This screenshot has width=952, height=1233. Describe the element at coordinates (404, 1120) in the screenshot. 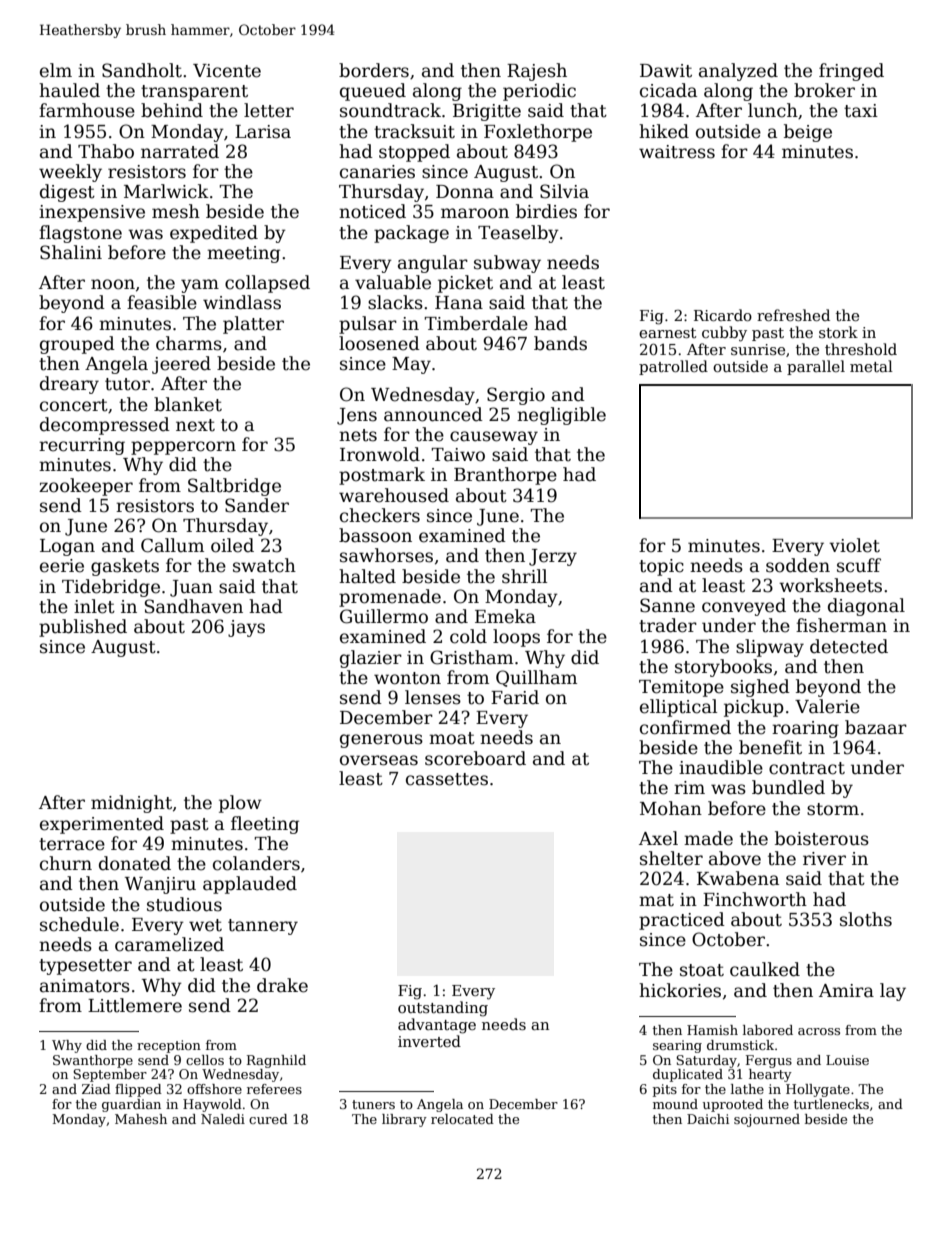

I see `library` at that location.
